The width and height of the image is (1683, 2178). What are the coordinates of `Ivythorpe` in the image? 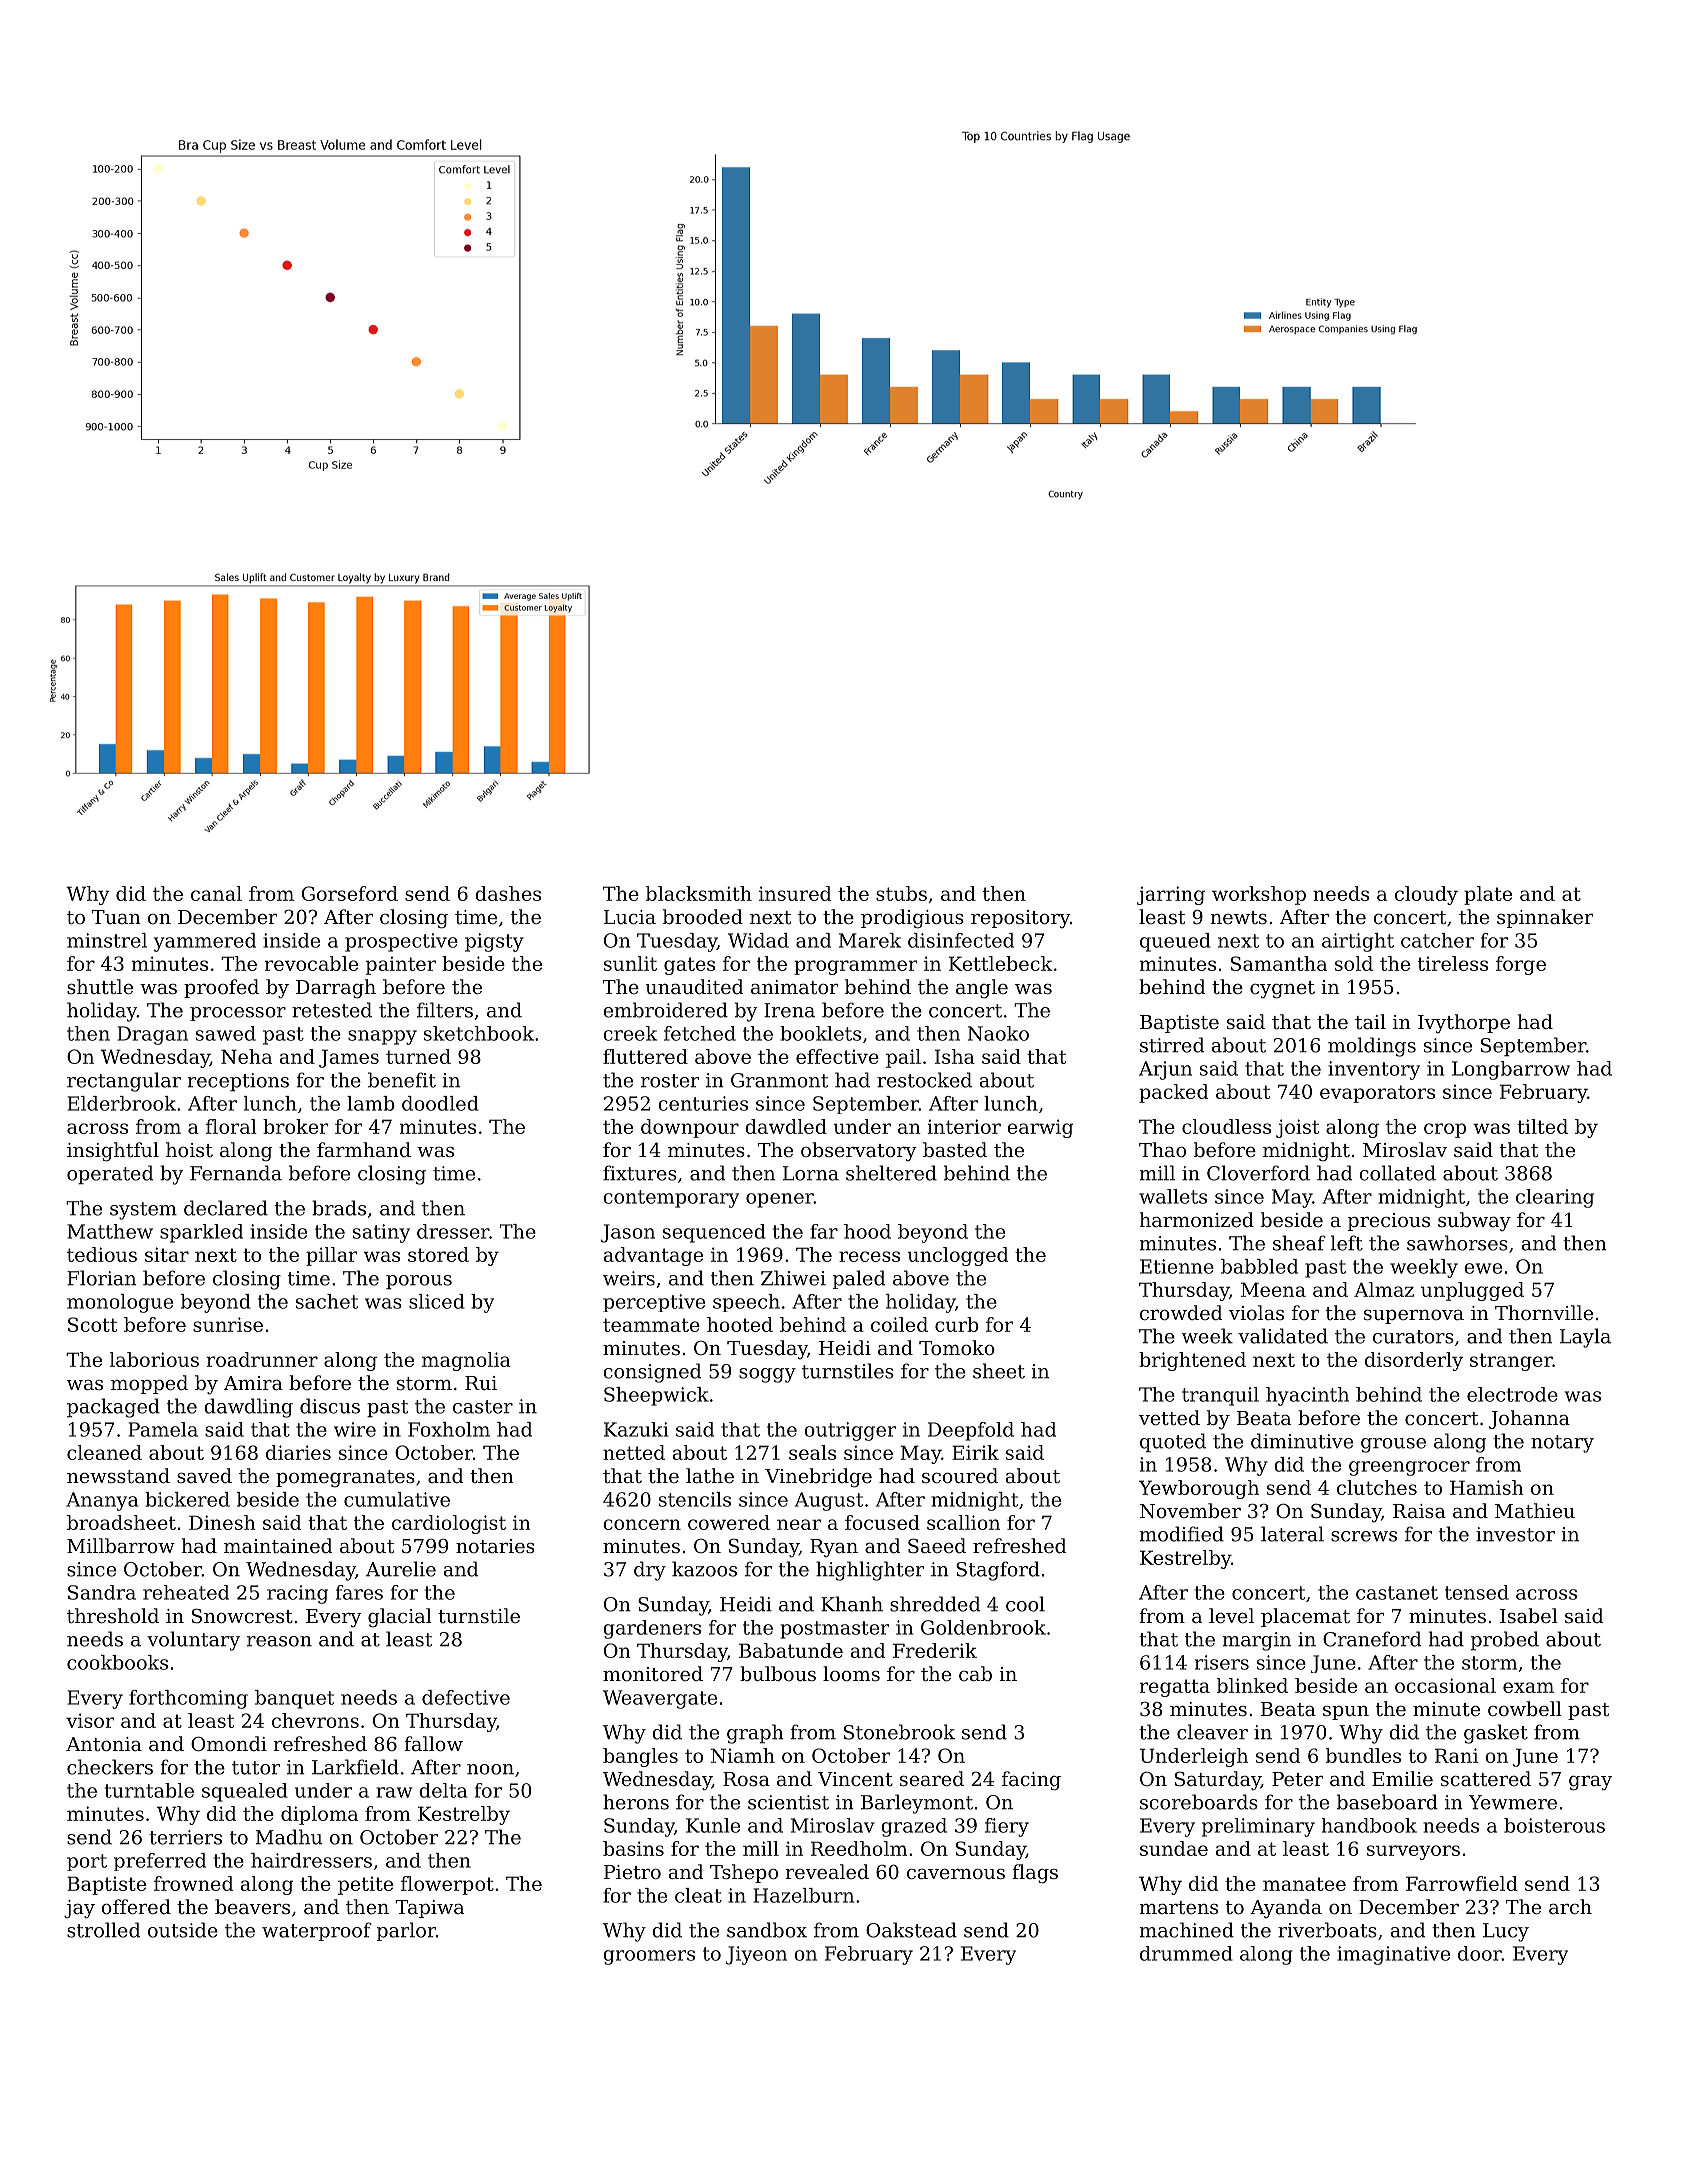 It's located at (1464, 1024).
